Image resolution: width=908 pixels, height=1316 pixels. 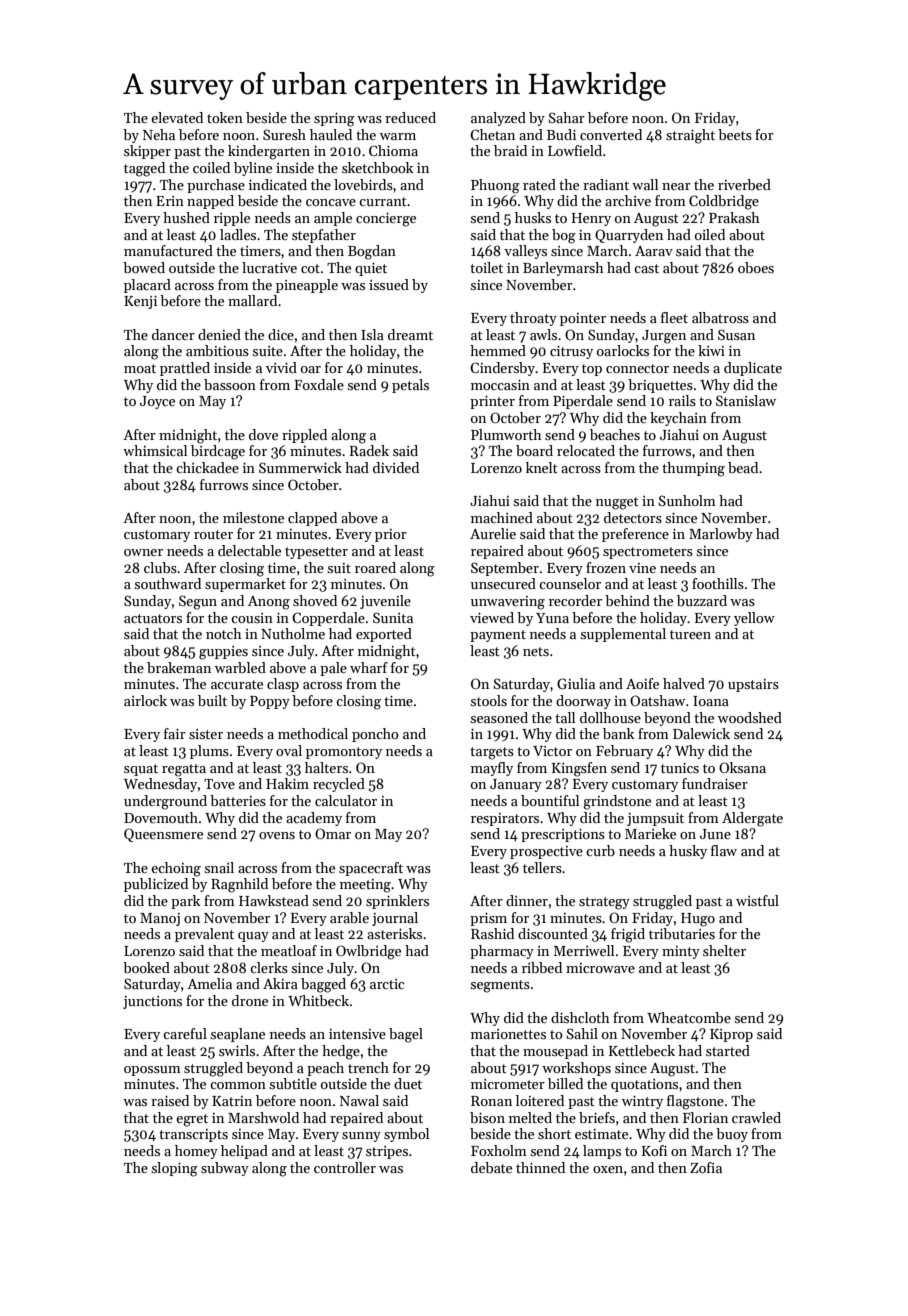 What do you see at coordinates (345, 1167) in the image?
I see `controller` at bounding box center [345, 1167].
